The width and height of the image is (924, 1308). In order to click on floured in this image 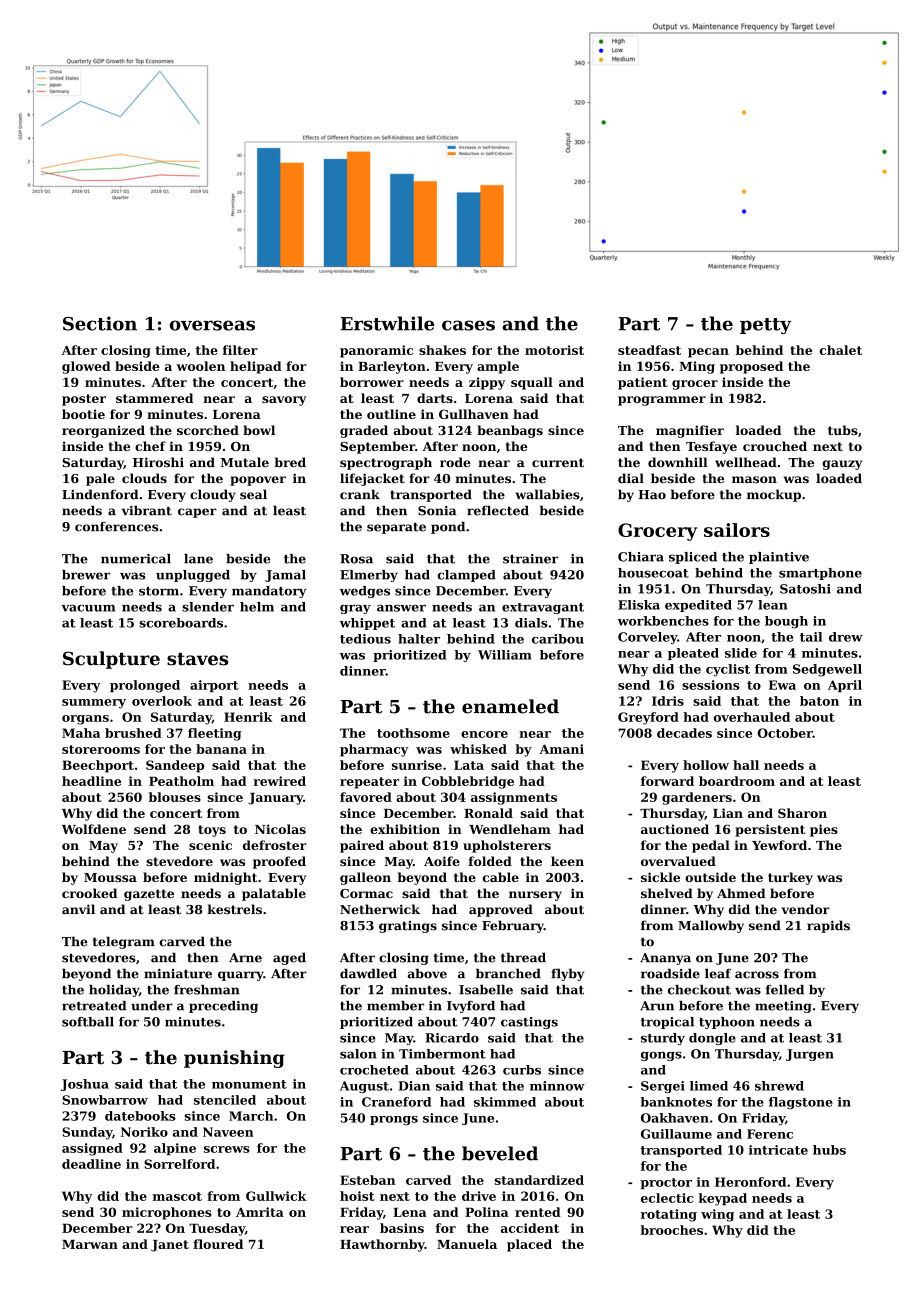, I will do `click(218, 1244)`.
